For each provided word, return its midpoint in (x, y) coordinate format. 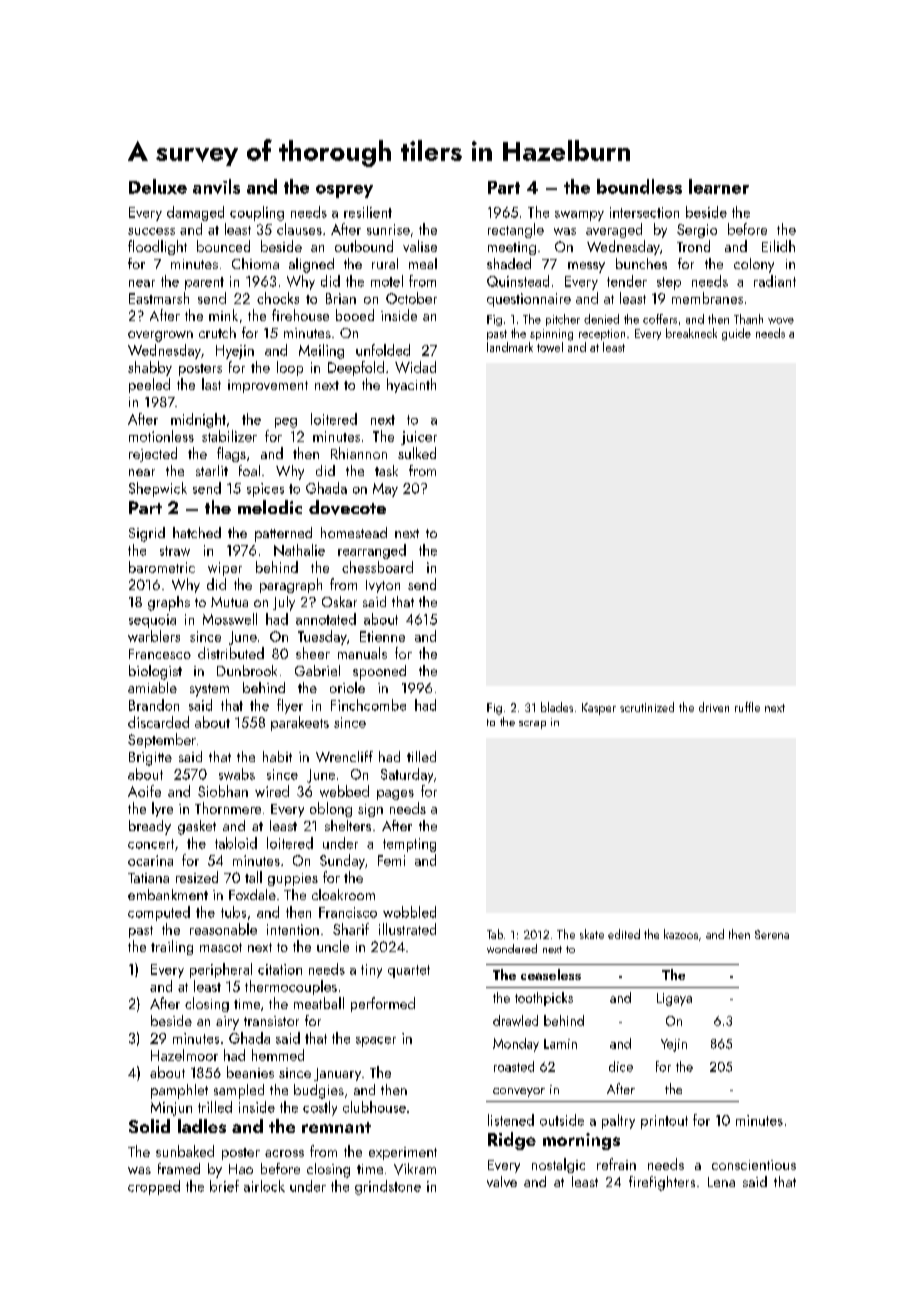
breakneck (691, 333)
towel (550, 347)
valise (420, 246)
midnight (198, 420)
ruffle (747, 707)
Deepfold (356, 368)
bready (150, 827)
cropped (154, 1187)
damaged (195, 213)
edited (624, 934)
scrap (532, 725)
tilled (421, 756)
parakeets (300, 723)
